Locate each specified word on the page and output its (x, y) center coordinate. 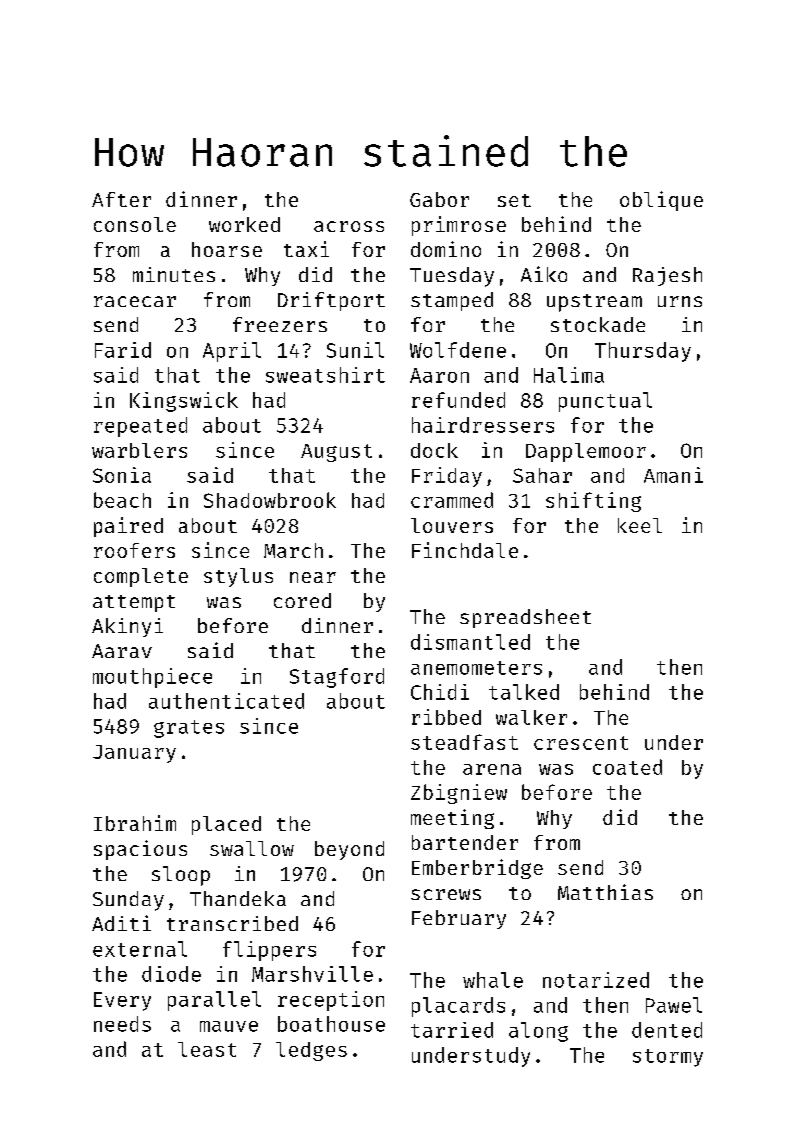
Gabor (439, 199)
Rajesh (667, 276)
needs (122, 1024)
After (121, 199)
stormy (668, 1058)
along (538, 1032)
